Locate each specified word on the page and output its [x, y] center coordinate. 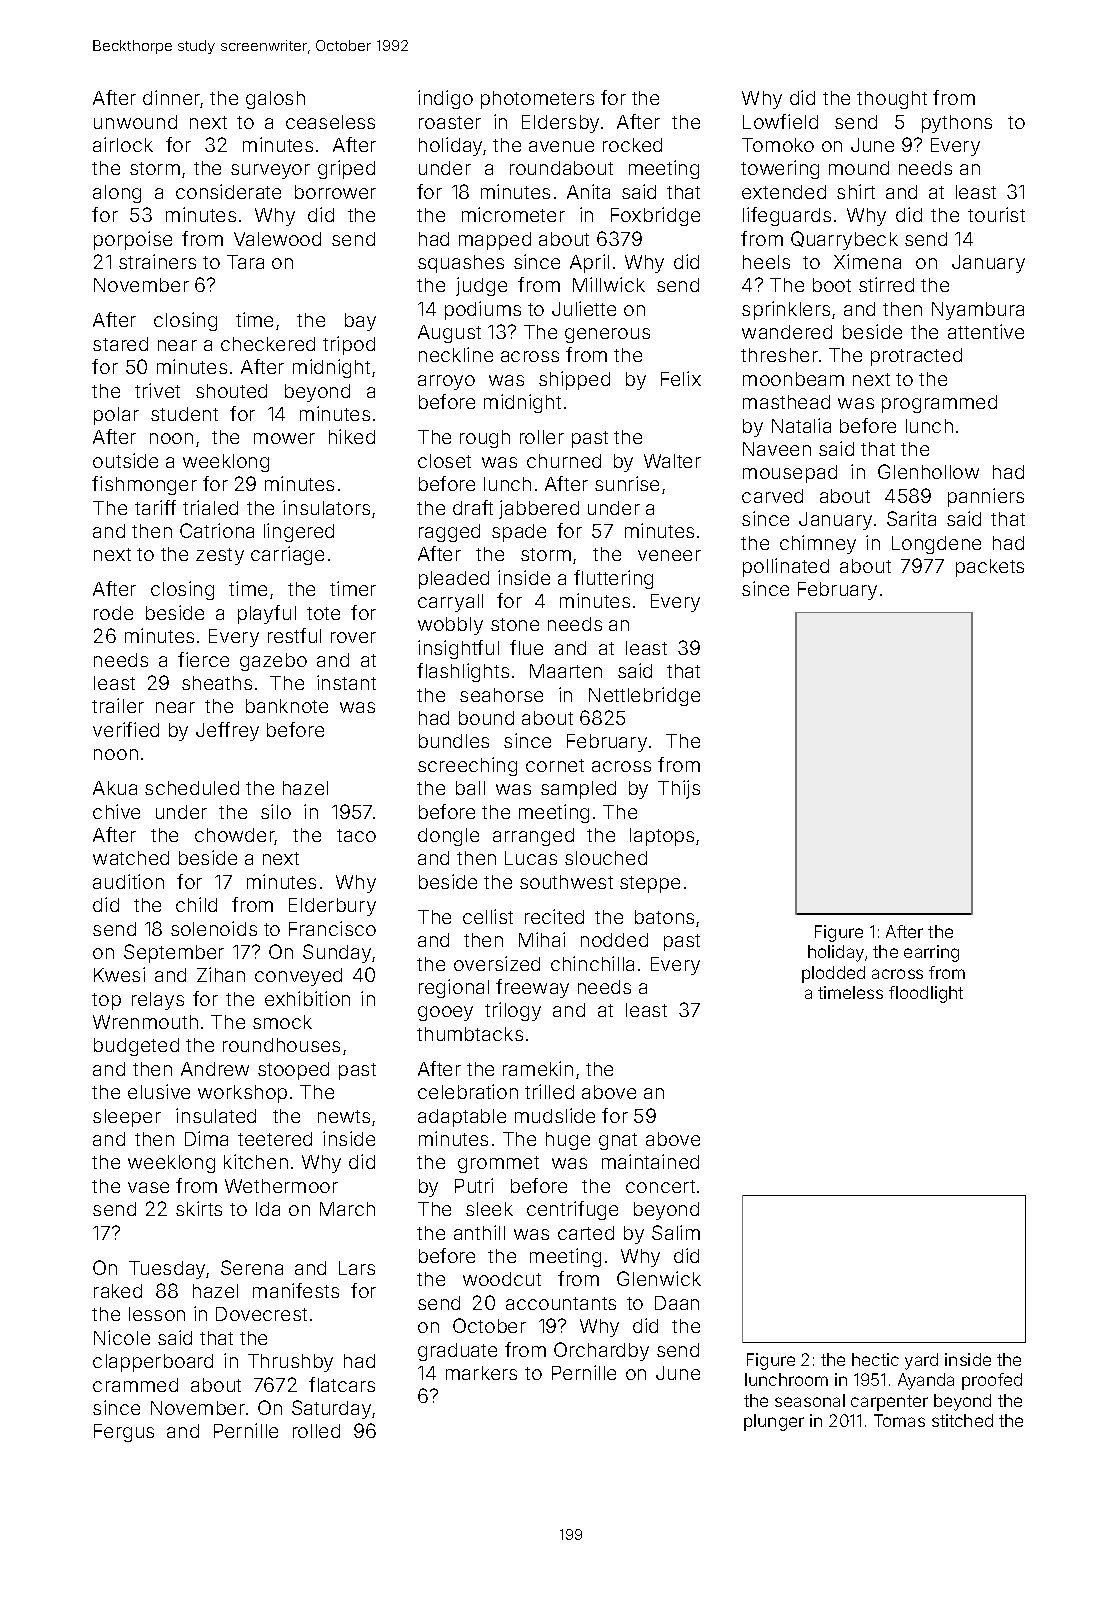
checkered [268, 344]
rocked [632, 145]
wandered [787, 332]
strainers [157, 261]
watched [131, 858]
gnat [618, 1141]
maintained [650, 1161]
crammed [135, 1385]
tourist [996, 214]
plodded [833, 974]
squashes [461, 264]
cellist [488, 916]
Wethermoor [281, 1186]
